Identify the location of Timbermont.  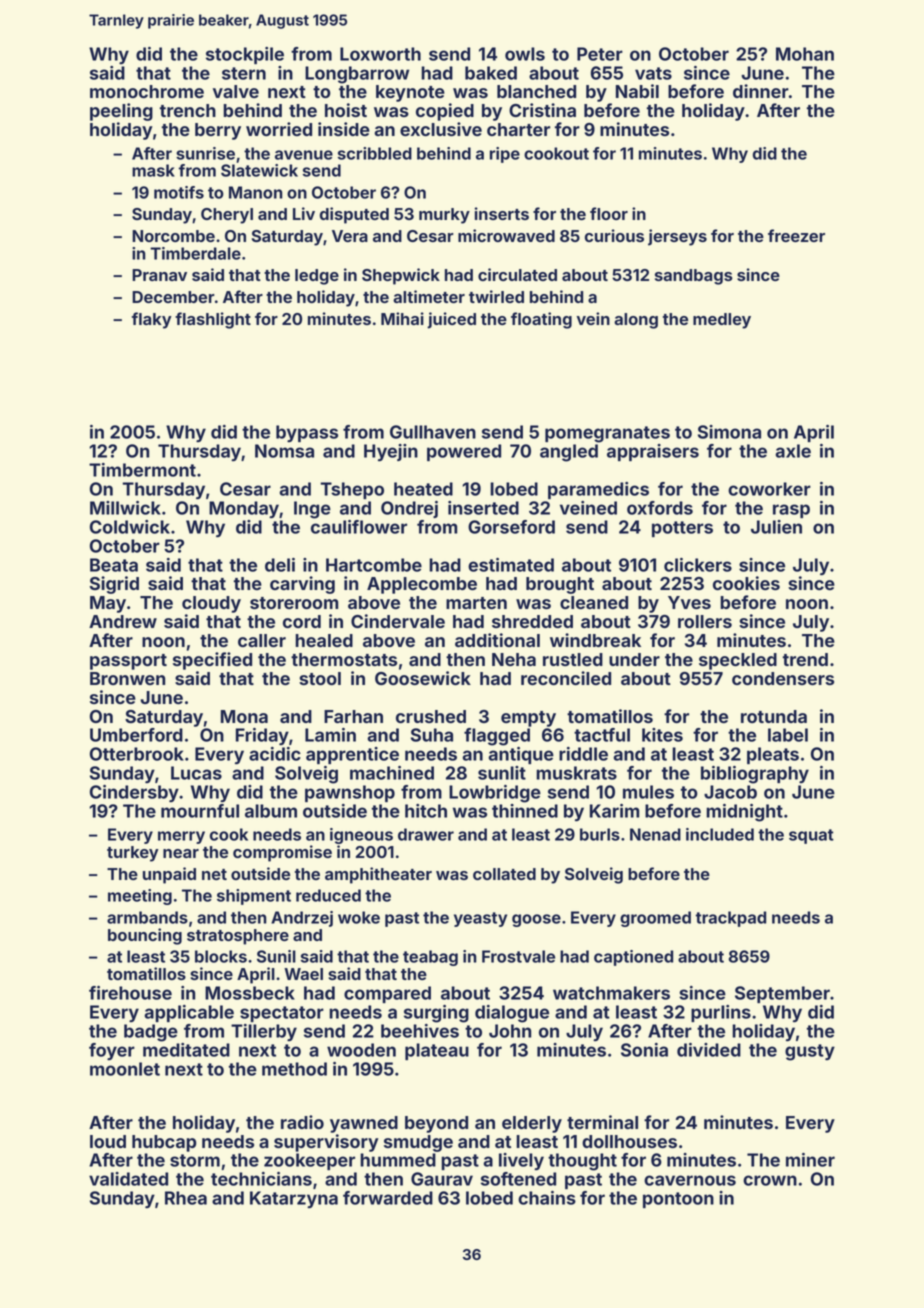
(142, 470).
